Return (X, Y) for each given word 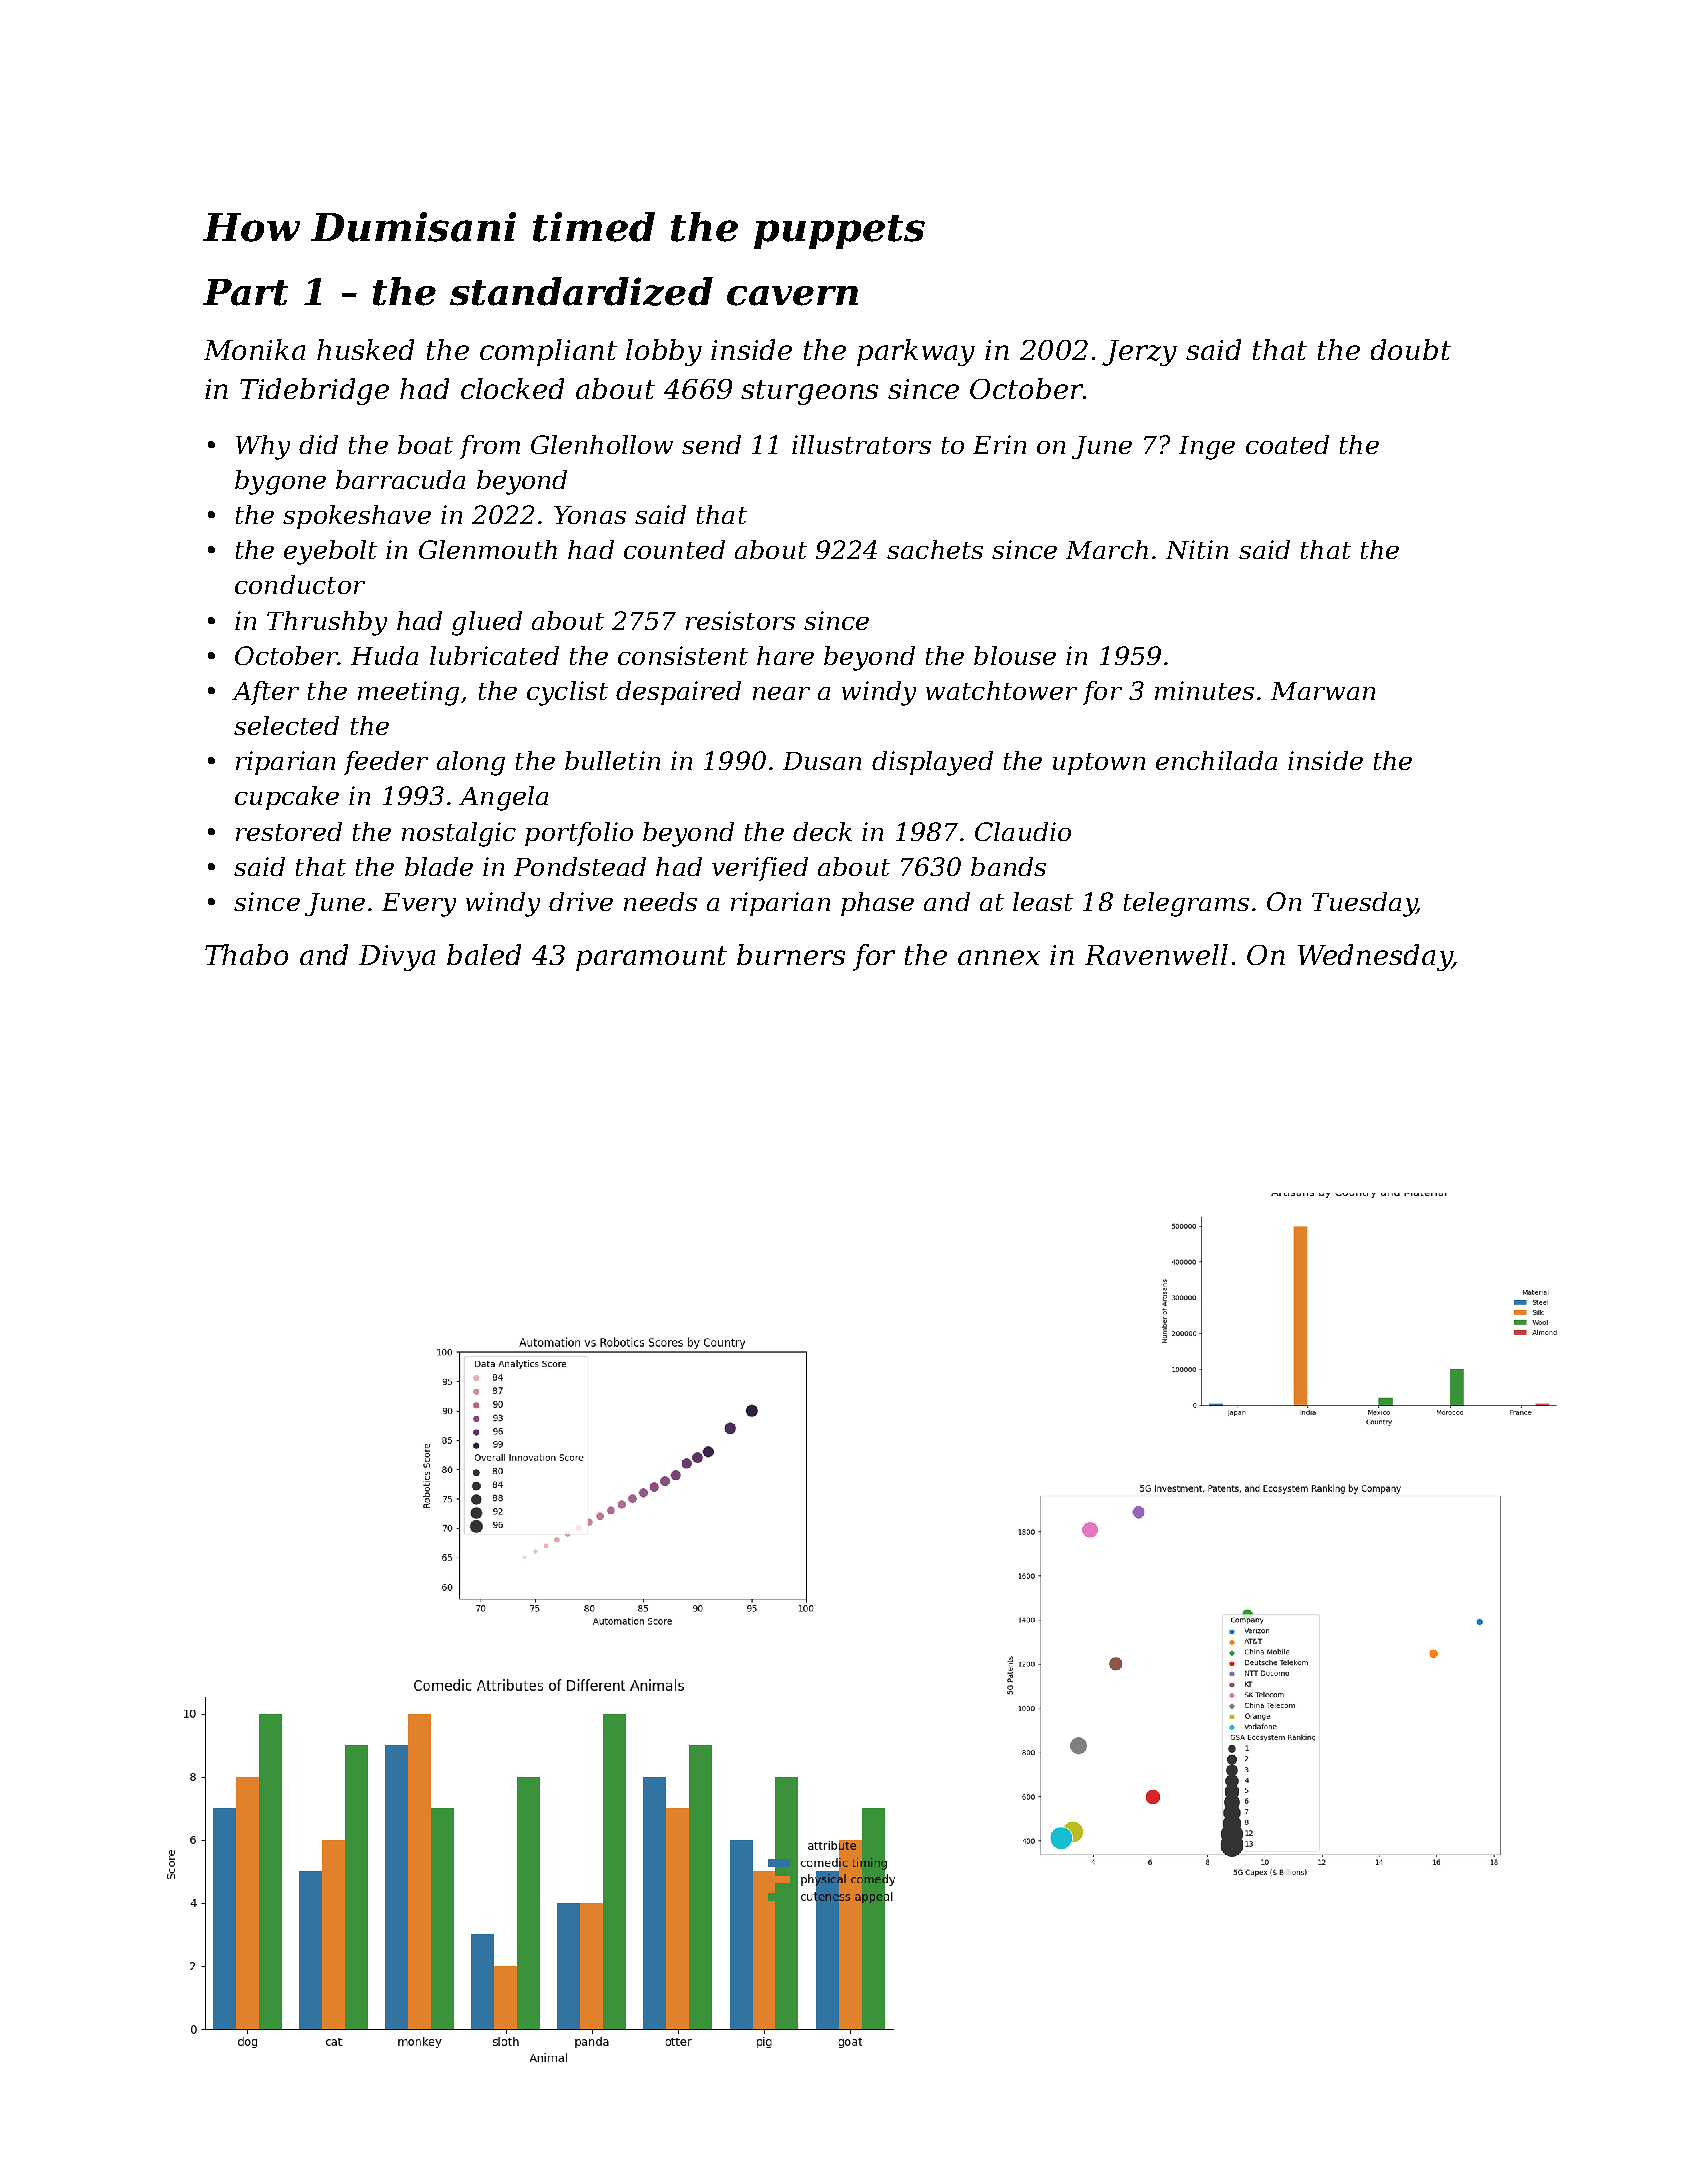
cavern (792, 296)
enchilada (1216, 760)
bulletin (612, 760)
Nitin (1197, 549)
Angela (503, 798)
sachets (935, 549)
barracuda (400, 479)
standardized (581, 291)
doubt (1411, 349)
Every (419, 905)
